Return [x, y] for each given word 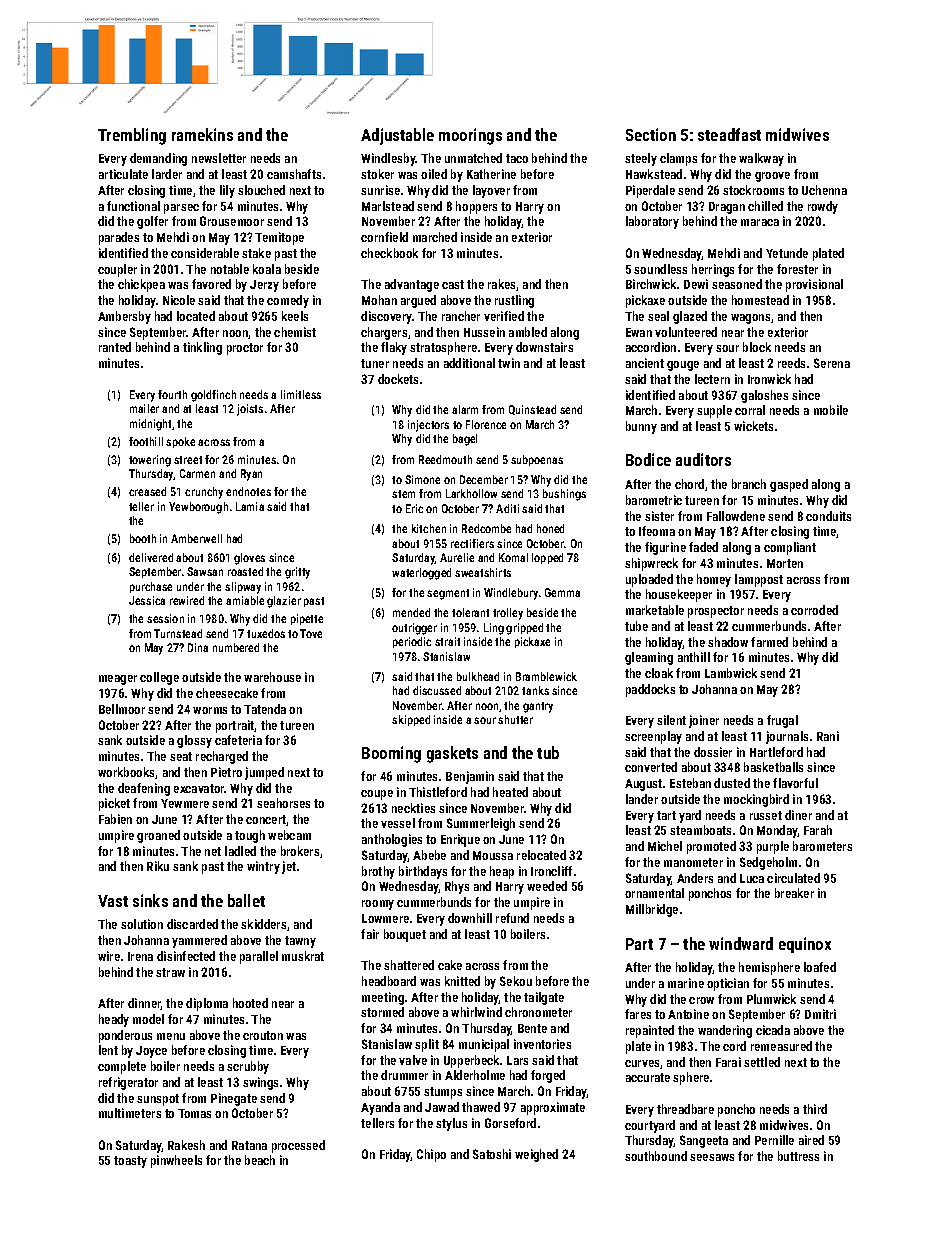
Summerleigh [481, 824]
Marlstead [388, 206]
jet [289, 867]
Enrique [460, 840]
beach [260, 1160]
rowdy [823, 207]
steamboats [700, 830]
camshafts [294, 174]
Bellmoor [122, 709]
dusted [732, 783]
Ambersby [124, 317]
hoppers [476, 207]
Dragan [727, 208]
